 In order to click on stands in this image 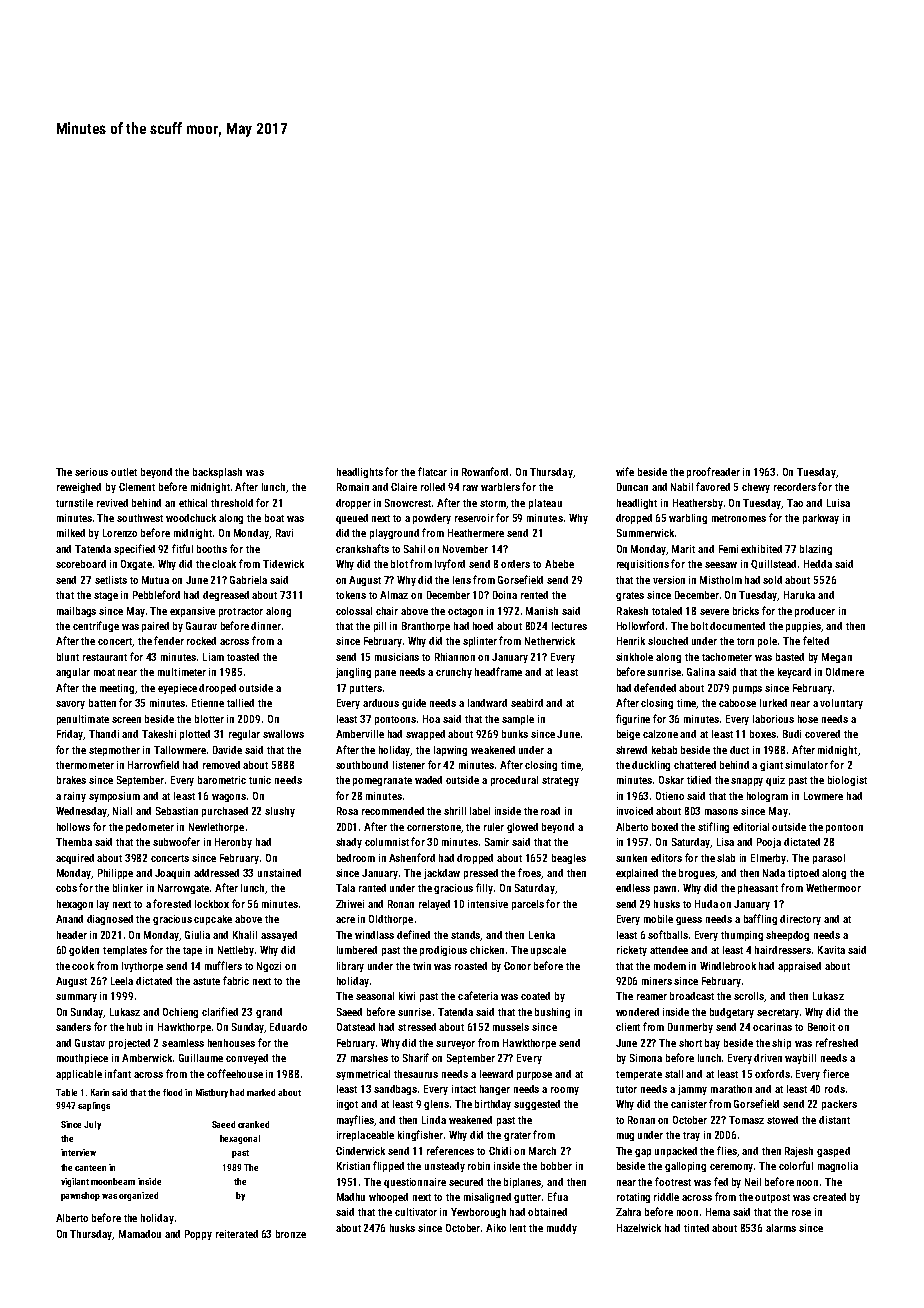, I will do `click(466, 936)`.
